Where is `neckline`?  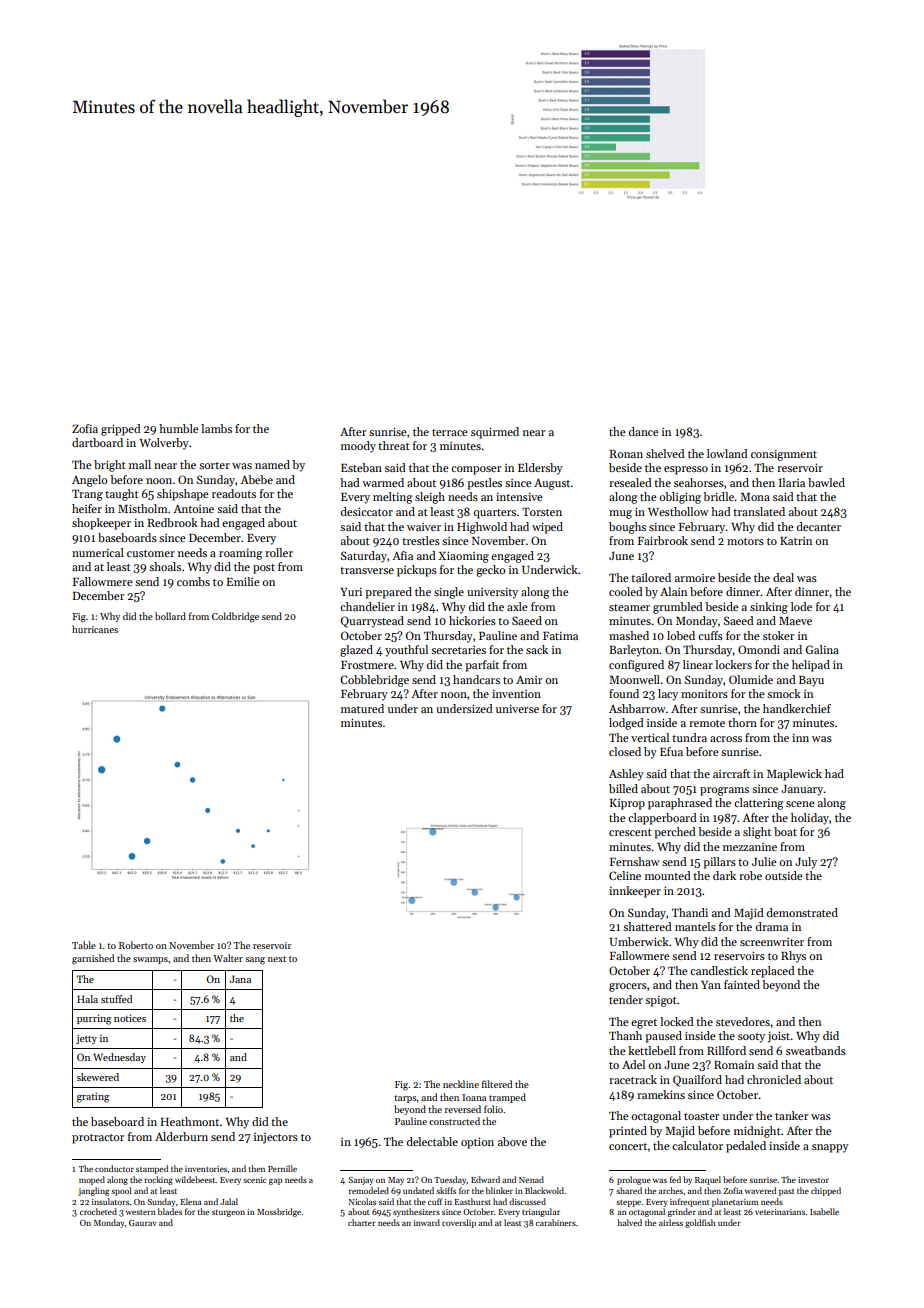 neckline is located at coordinates (461, 1084).
